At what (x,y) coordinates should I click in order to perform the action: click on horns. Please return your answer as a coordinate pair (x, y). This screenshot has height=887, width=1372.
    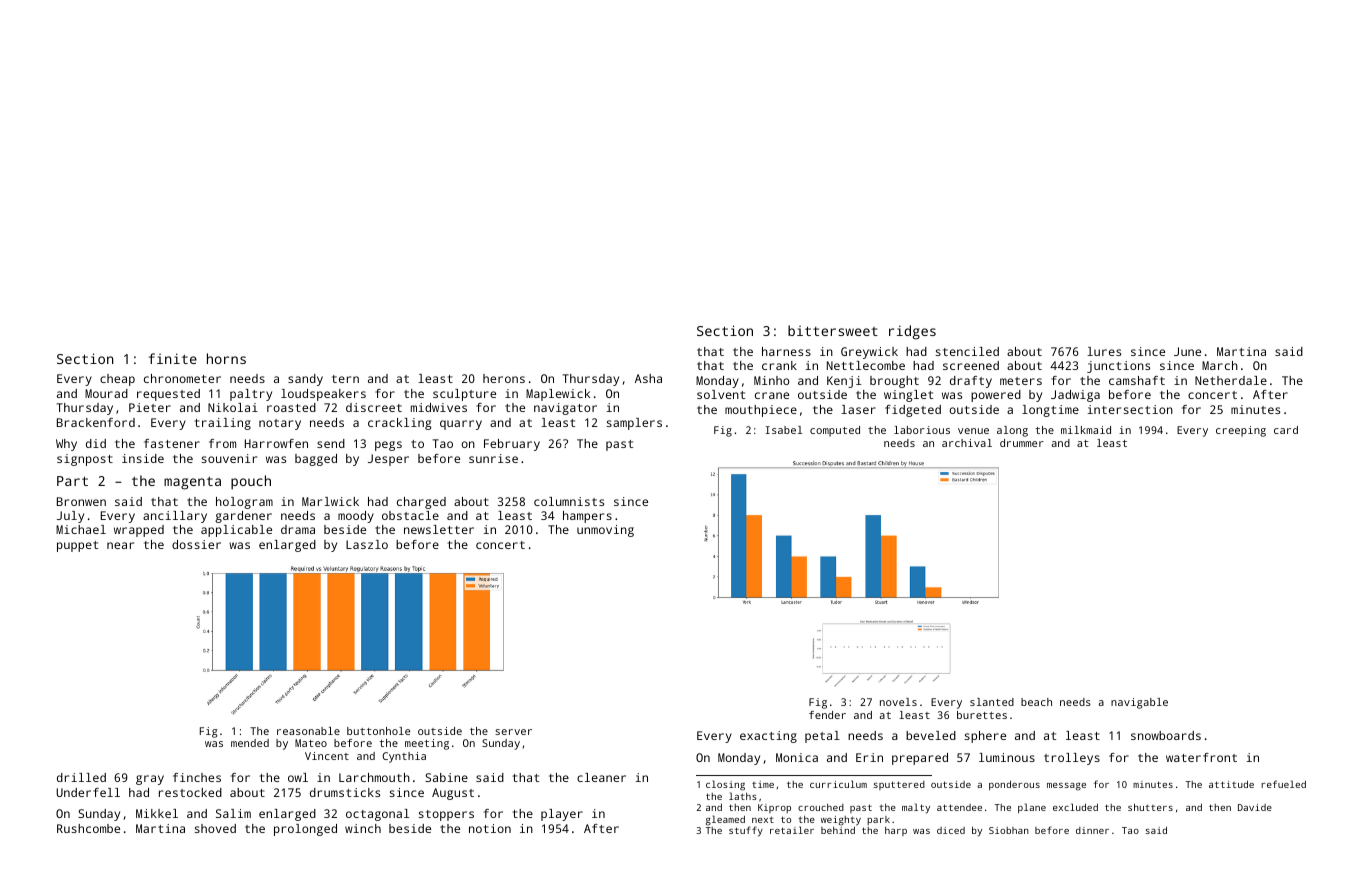
    Looking at the image, I should click on (226, 358).
